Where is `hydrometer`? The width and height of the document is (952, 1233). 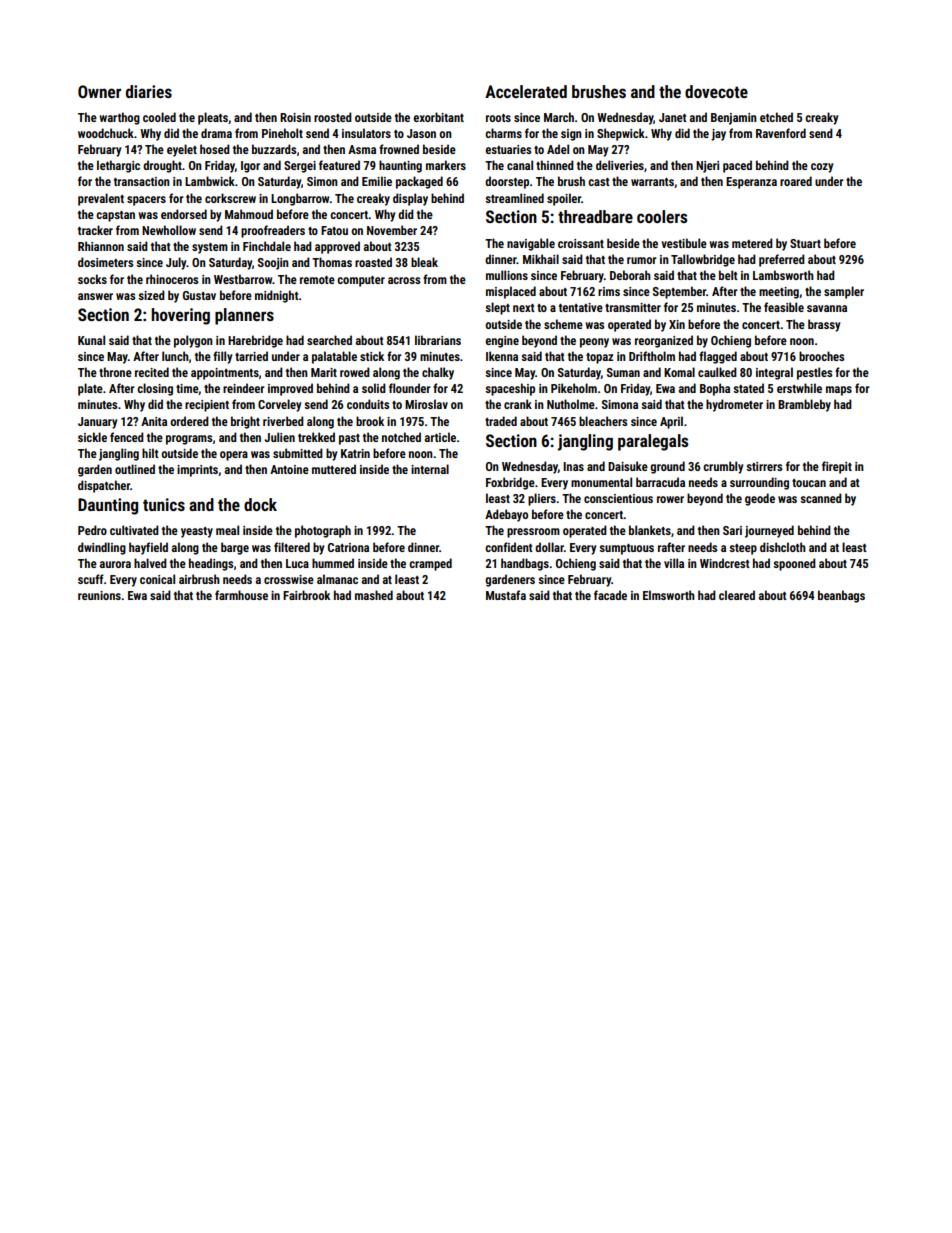 hydrometer is located at coordinates (734, 405).
